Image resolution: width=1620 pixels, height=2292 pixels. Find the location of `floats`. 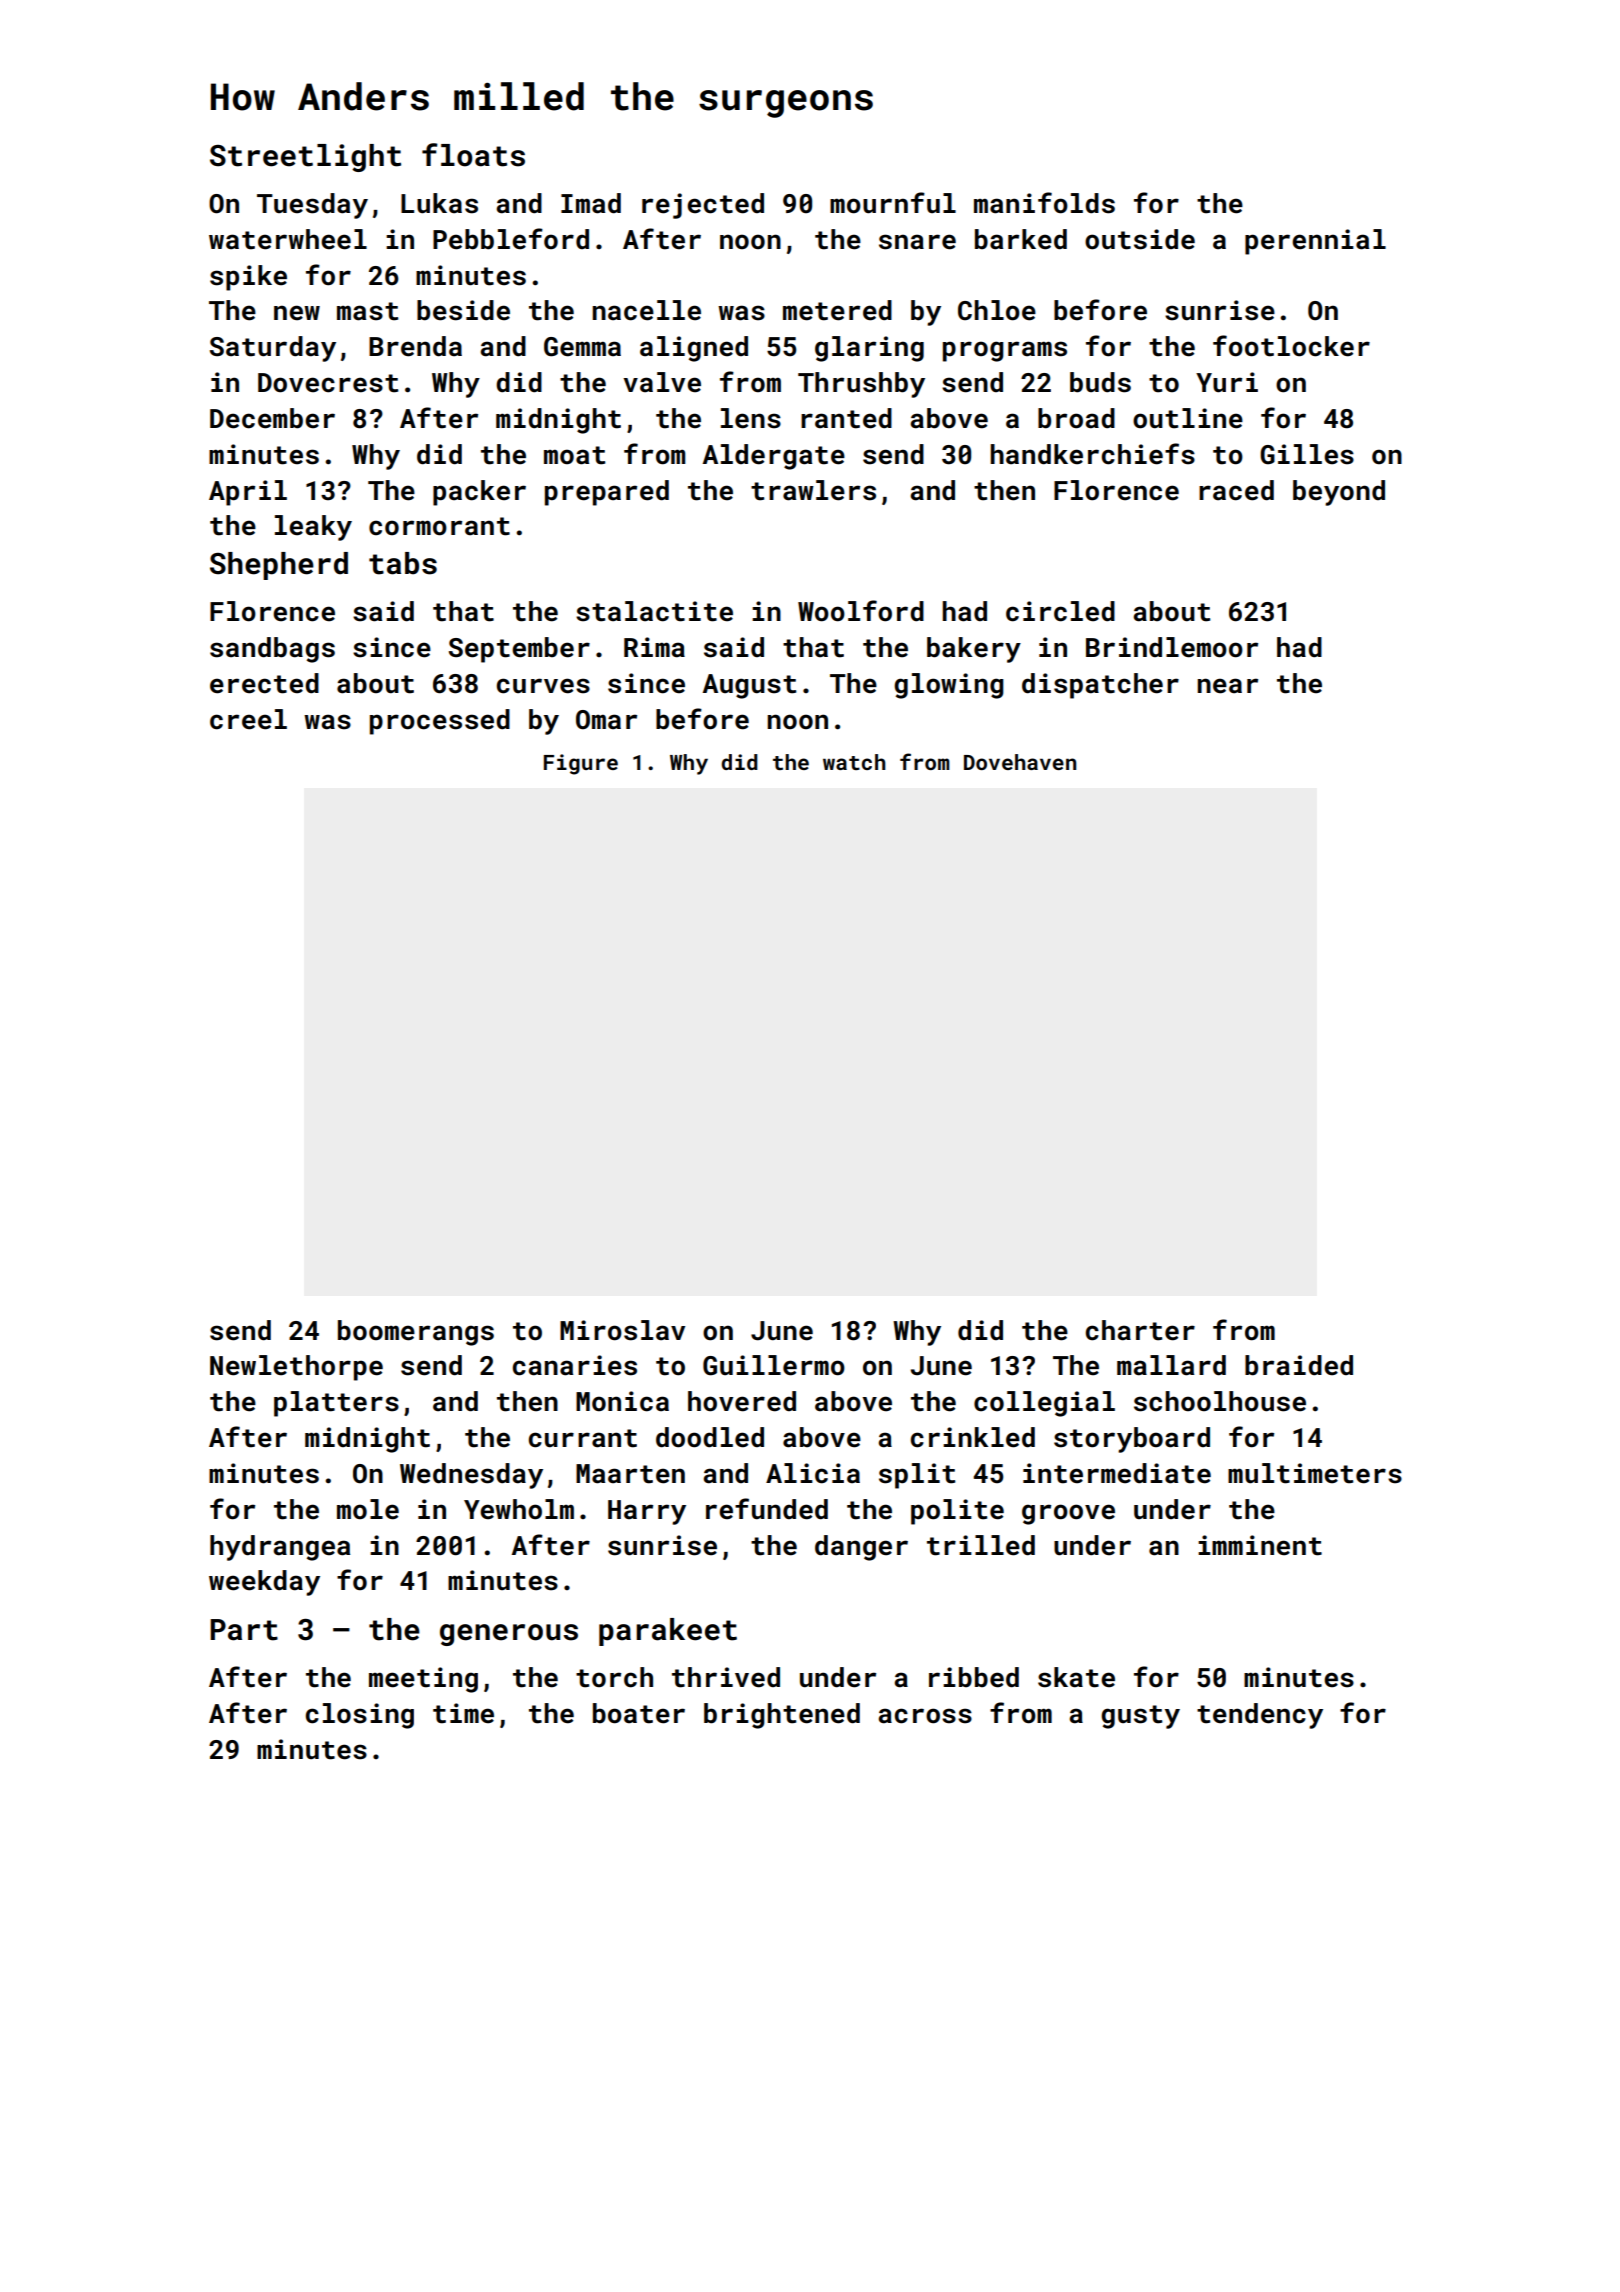

floats is located at coordinates (473, 155).
